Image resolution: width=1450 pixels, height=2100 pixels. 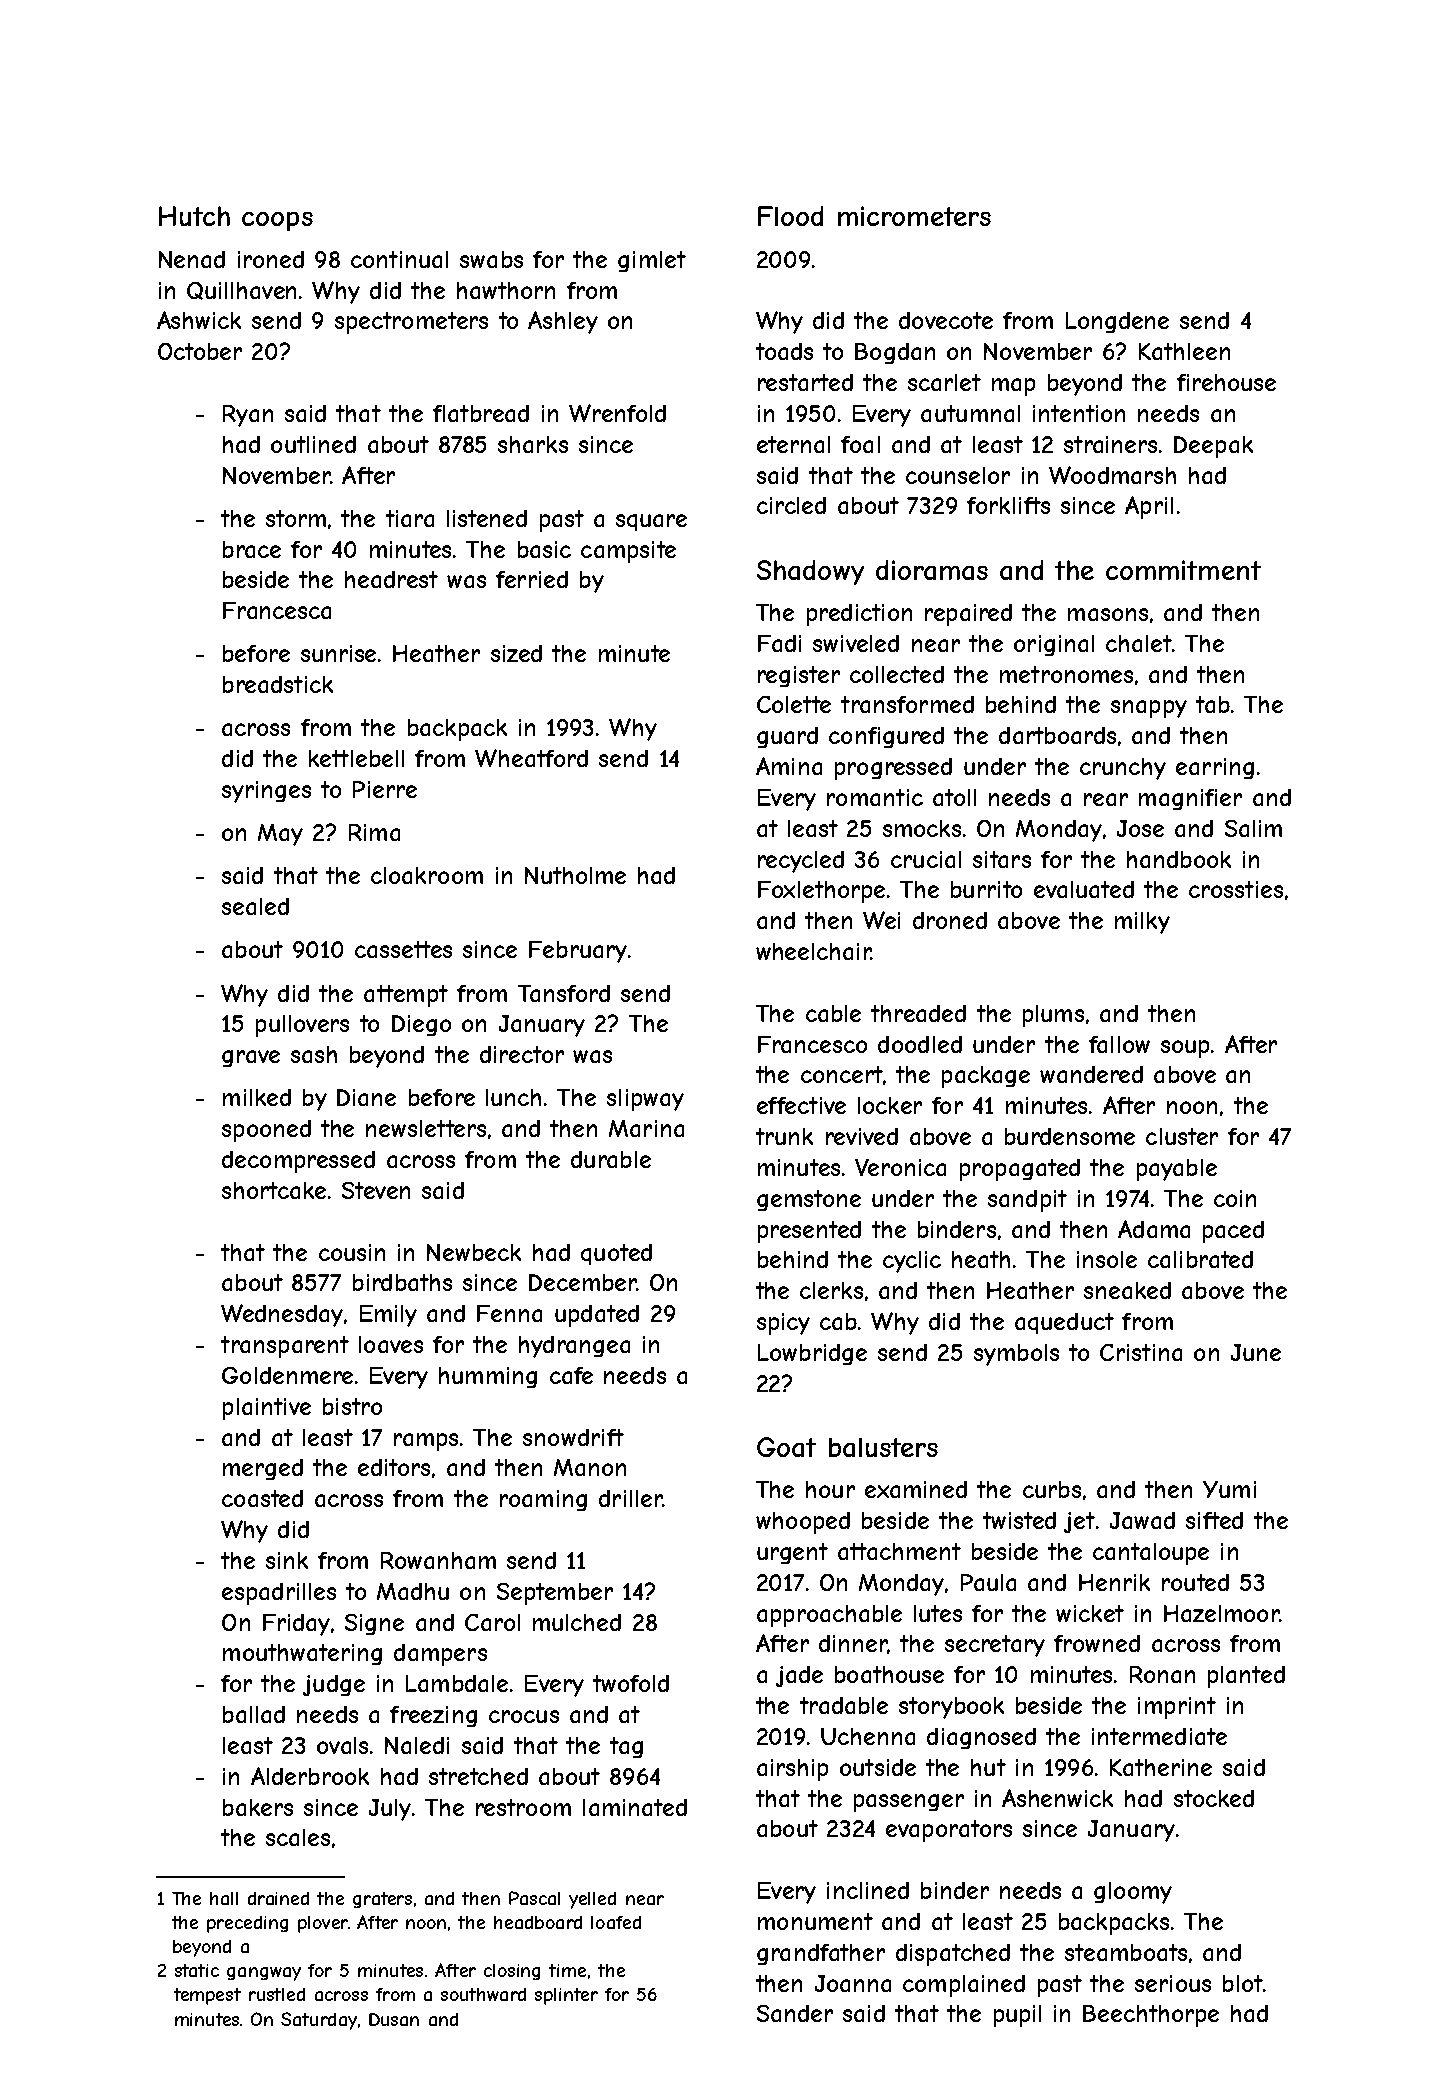 What do you see at coordinates (1229, 1489) in the screenshot?
I see `Yumi` at bounding box center [1229, 1489].
